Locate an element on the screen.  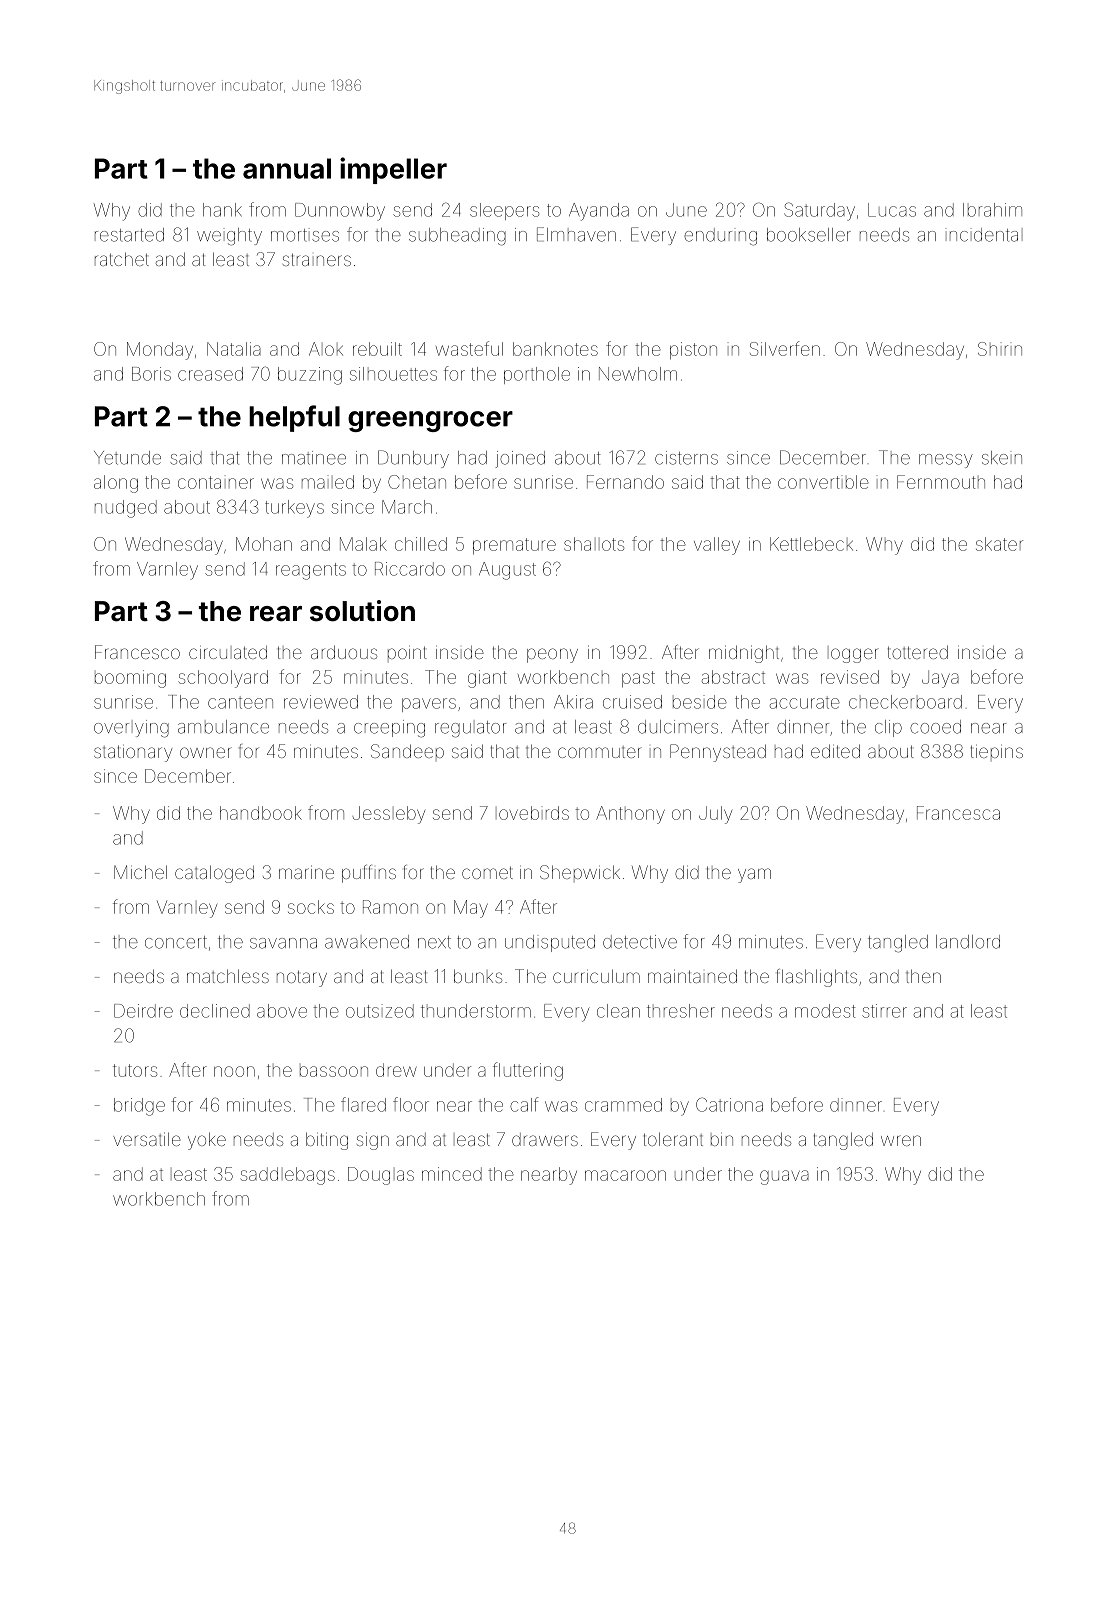
messy is located at coordinates (946, 461).
